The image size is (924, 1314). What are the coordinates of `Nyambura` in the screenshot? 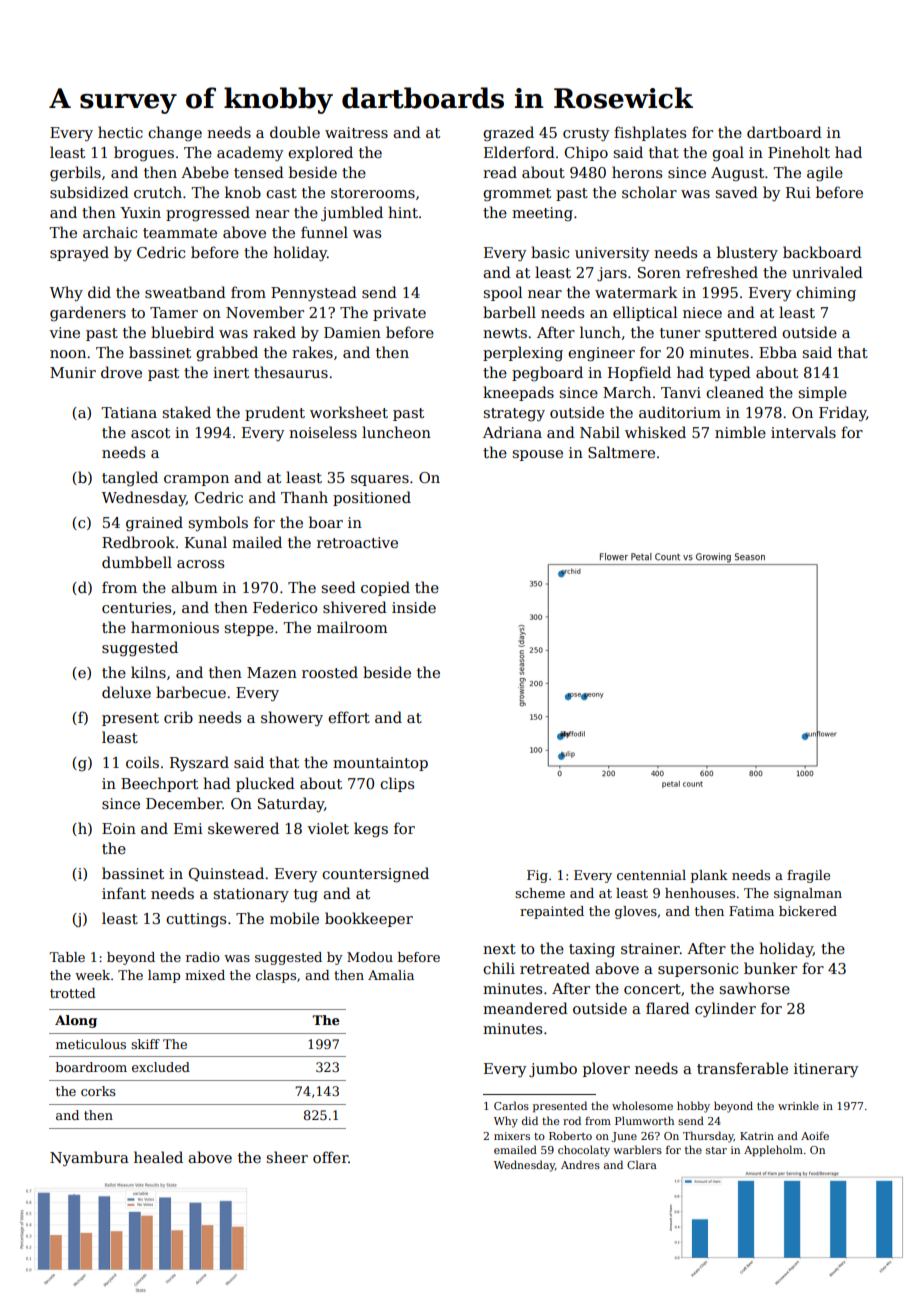 It's located at (89, 1159).
